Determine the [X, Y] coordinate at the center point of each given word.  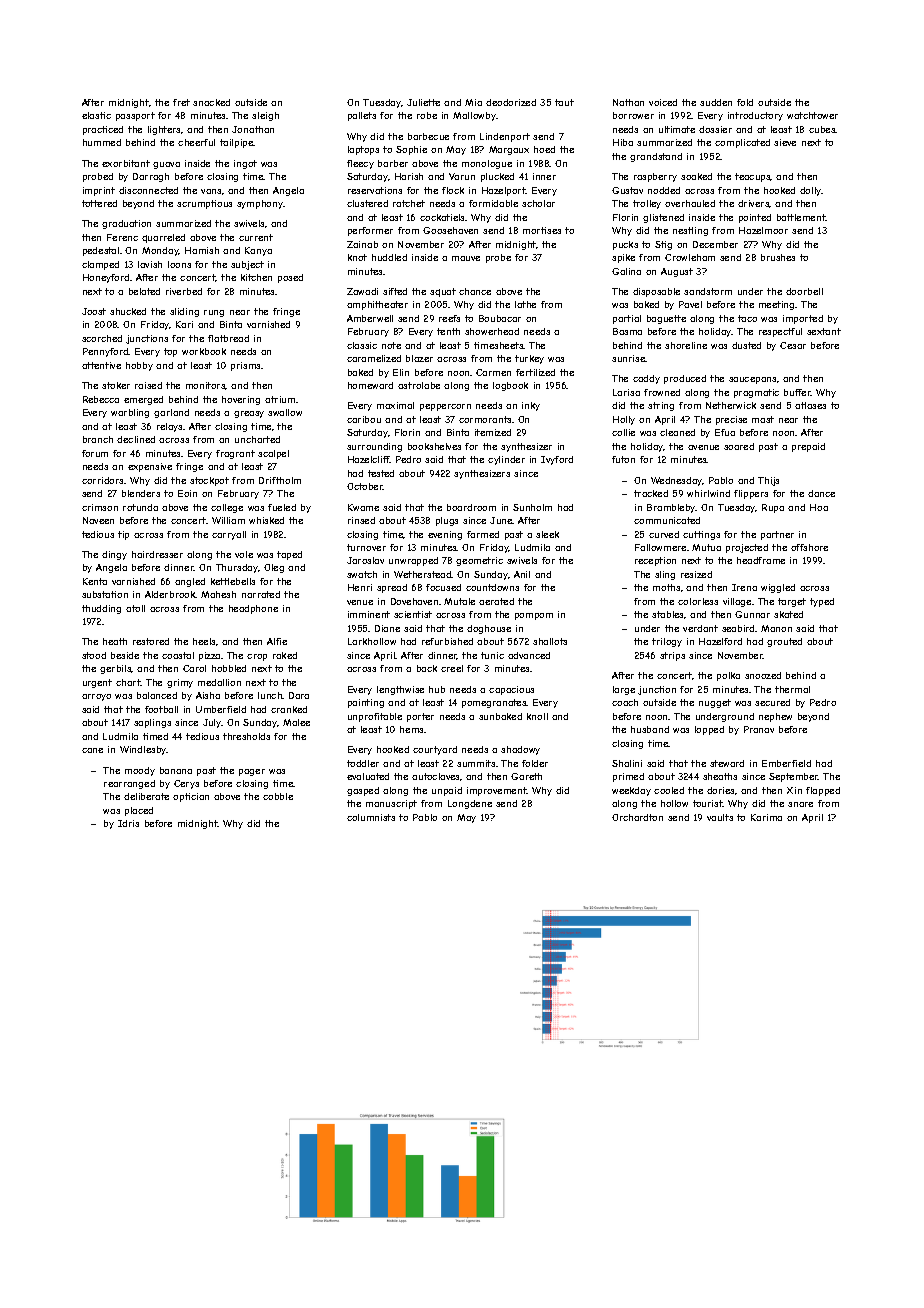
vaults [720, 817]
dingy [114, 555]
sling [665, 575]
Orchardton [637, 817]
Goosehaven [450, 230]
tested [381, 473]
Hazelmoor [763, 230]
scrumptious [204, 204]
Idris [128, 823]
